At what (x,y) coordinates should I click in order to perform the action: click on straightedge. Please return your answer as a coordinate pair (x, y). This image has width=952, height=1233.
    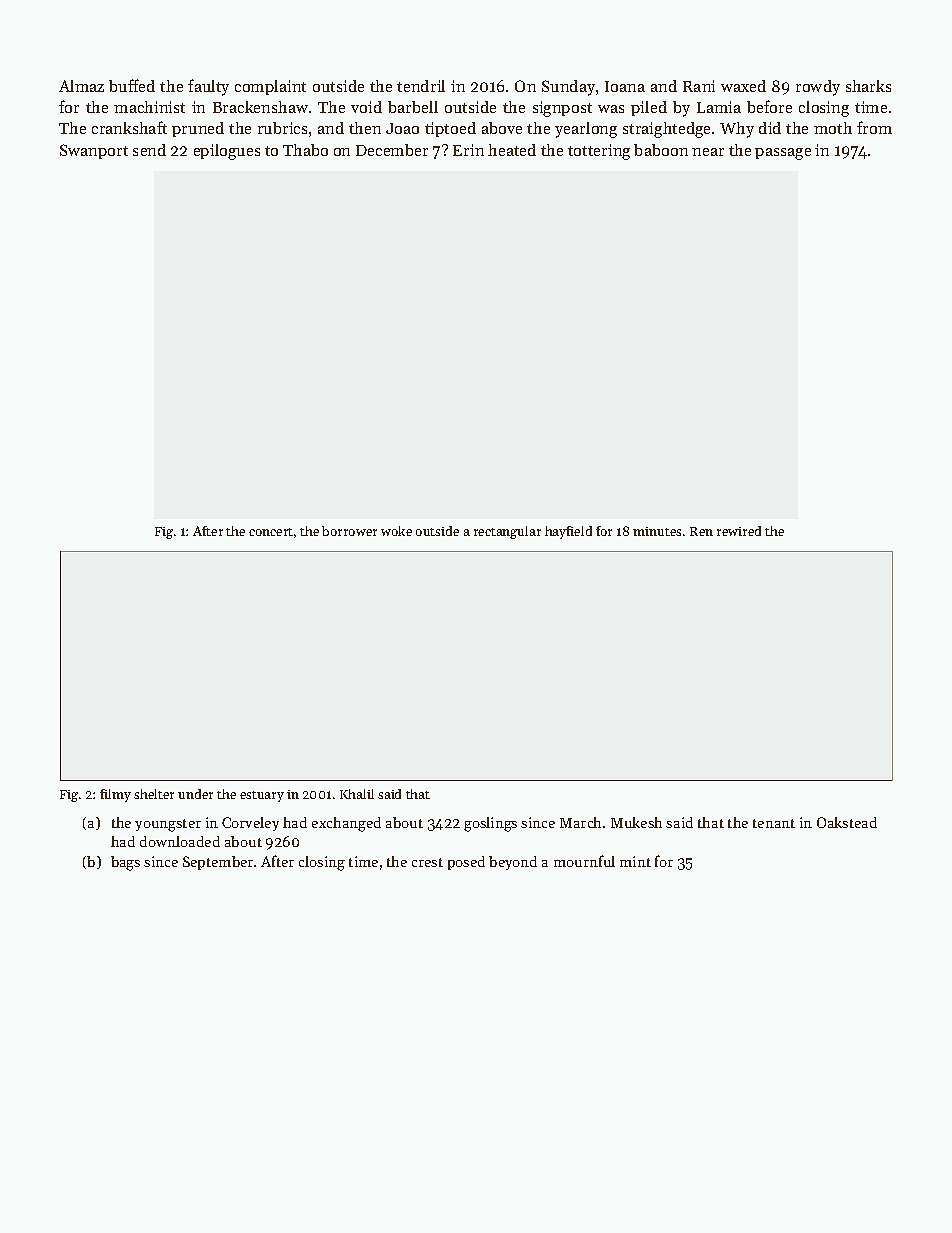
    Looking at the image, I should click on (666, 130).
